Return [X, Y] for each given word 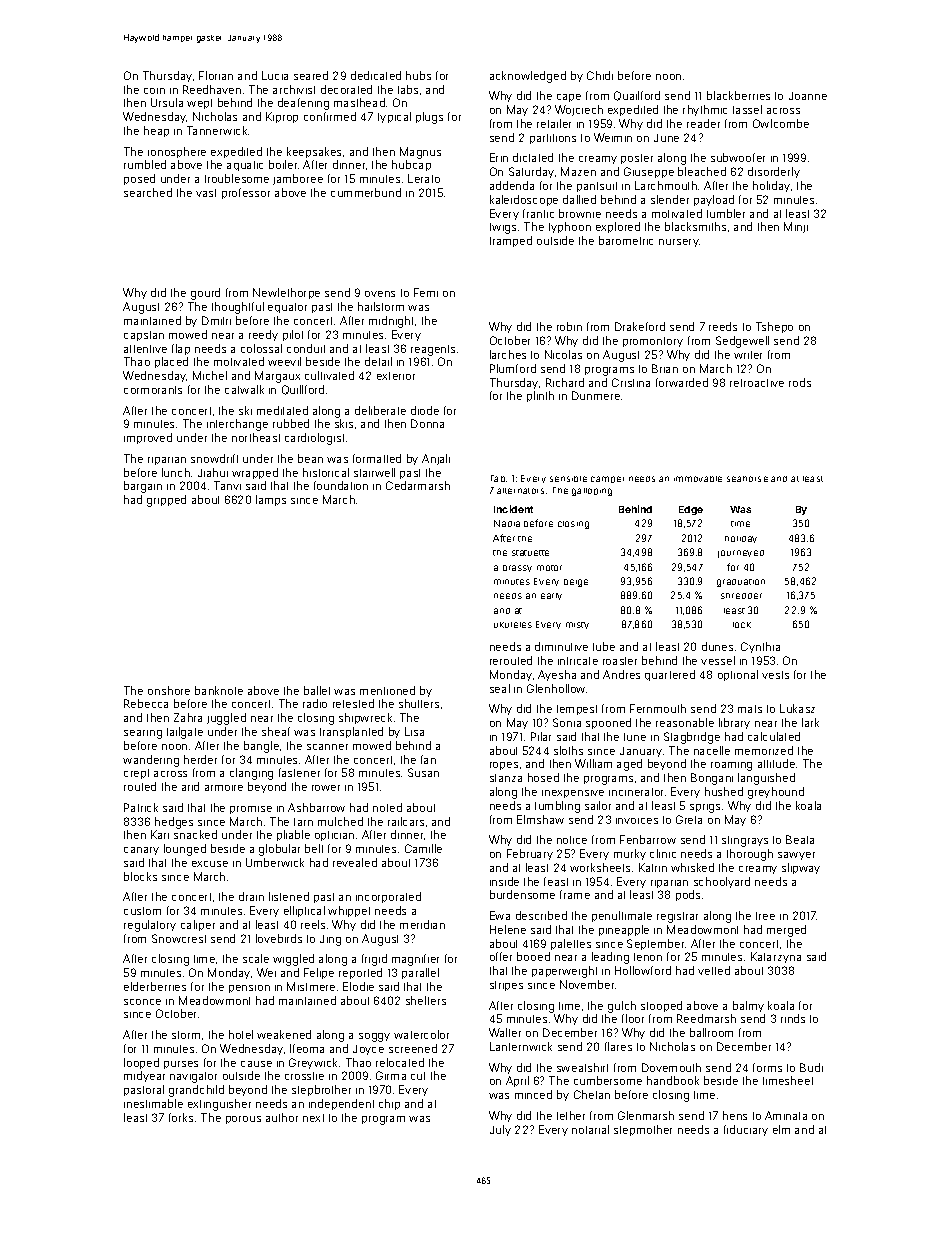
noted [387, 807]
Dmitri [216, 320]
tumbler [726, 213]
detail [378, 361]
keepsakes [314, 152]
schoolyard [722, 882]
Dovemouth [671, 1067]
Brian [665, 368]
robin [569, 326]
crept [136, 774]
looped [141, 1063]
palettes [571, 944]
